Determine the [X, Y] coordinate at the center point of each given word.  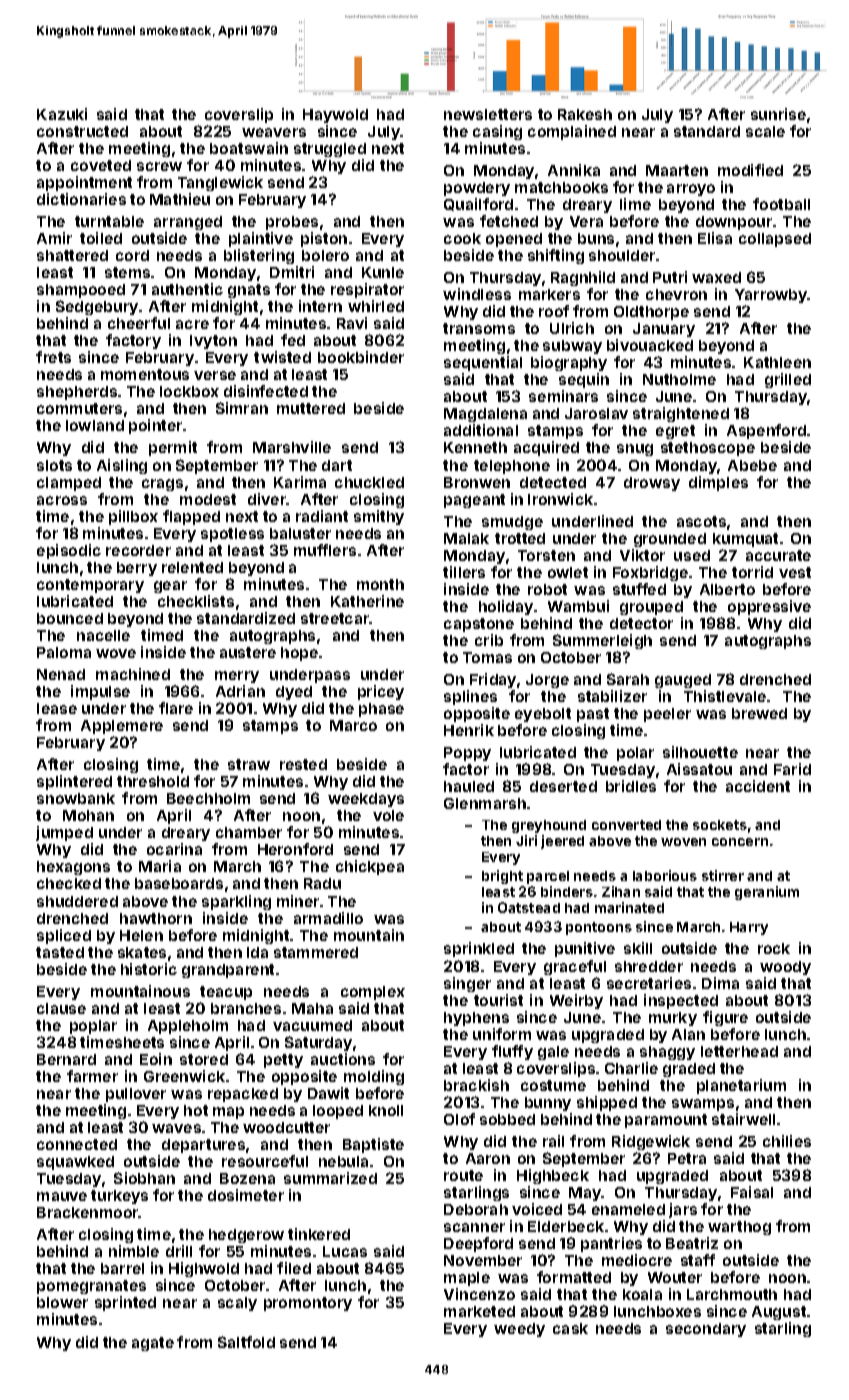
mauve [62, 1196]
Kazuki [62, 114]
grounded [670, 540]
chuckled [369, 482]
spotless [232, 535]
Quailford [478, 204]
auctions [343, 1059]
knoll [386, 1110]
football [781, 204]
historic [149, 969]
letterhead [739, 1051]
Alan [688, 1034]
